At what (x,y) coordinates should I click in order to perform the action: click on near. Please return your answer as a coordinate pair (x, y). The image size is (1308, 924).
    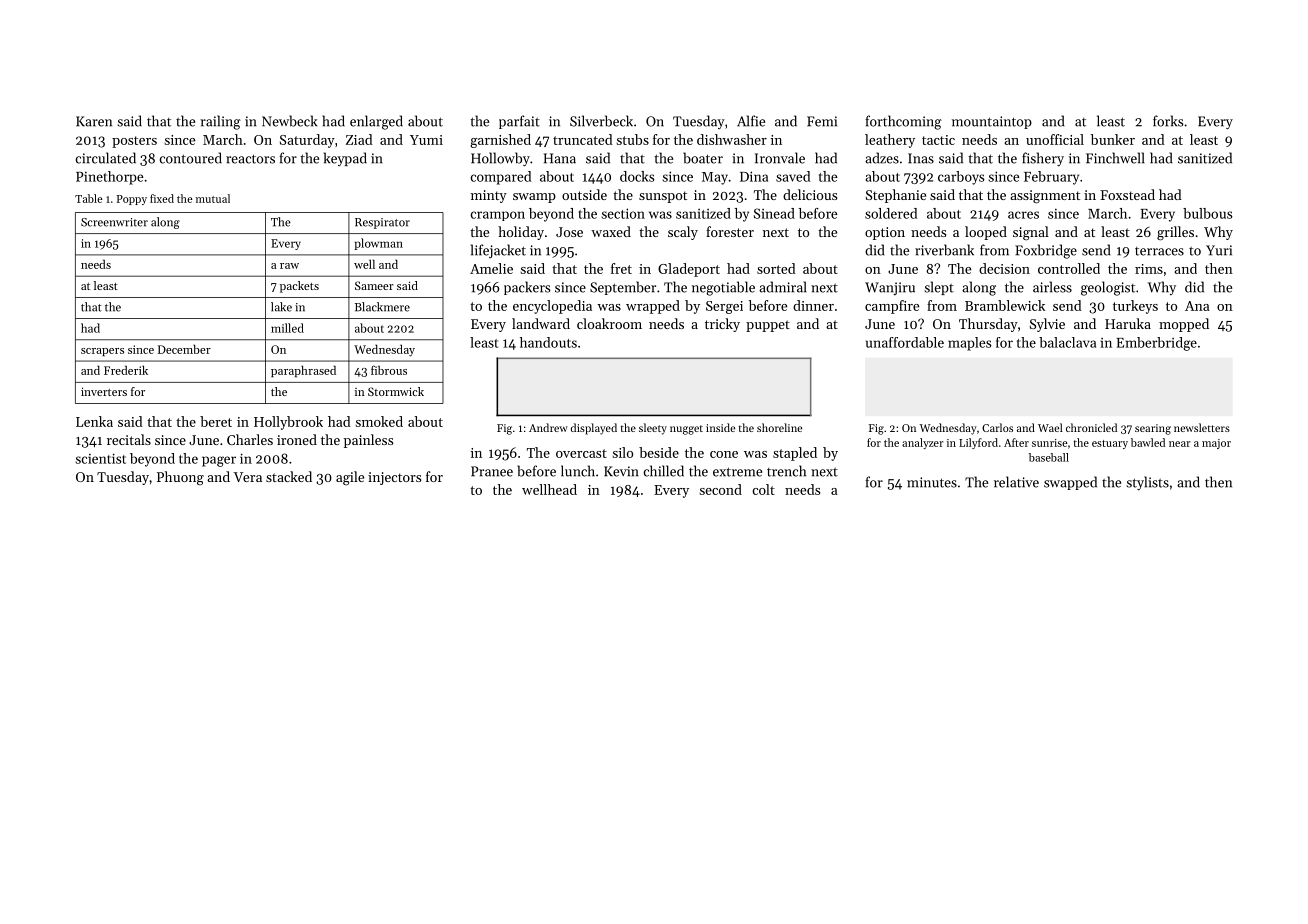
    Looking at the image, I should click on (1179, 444).
